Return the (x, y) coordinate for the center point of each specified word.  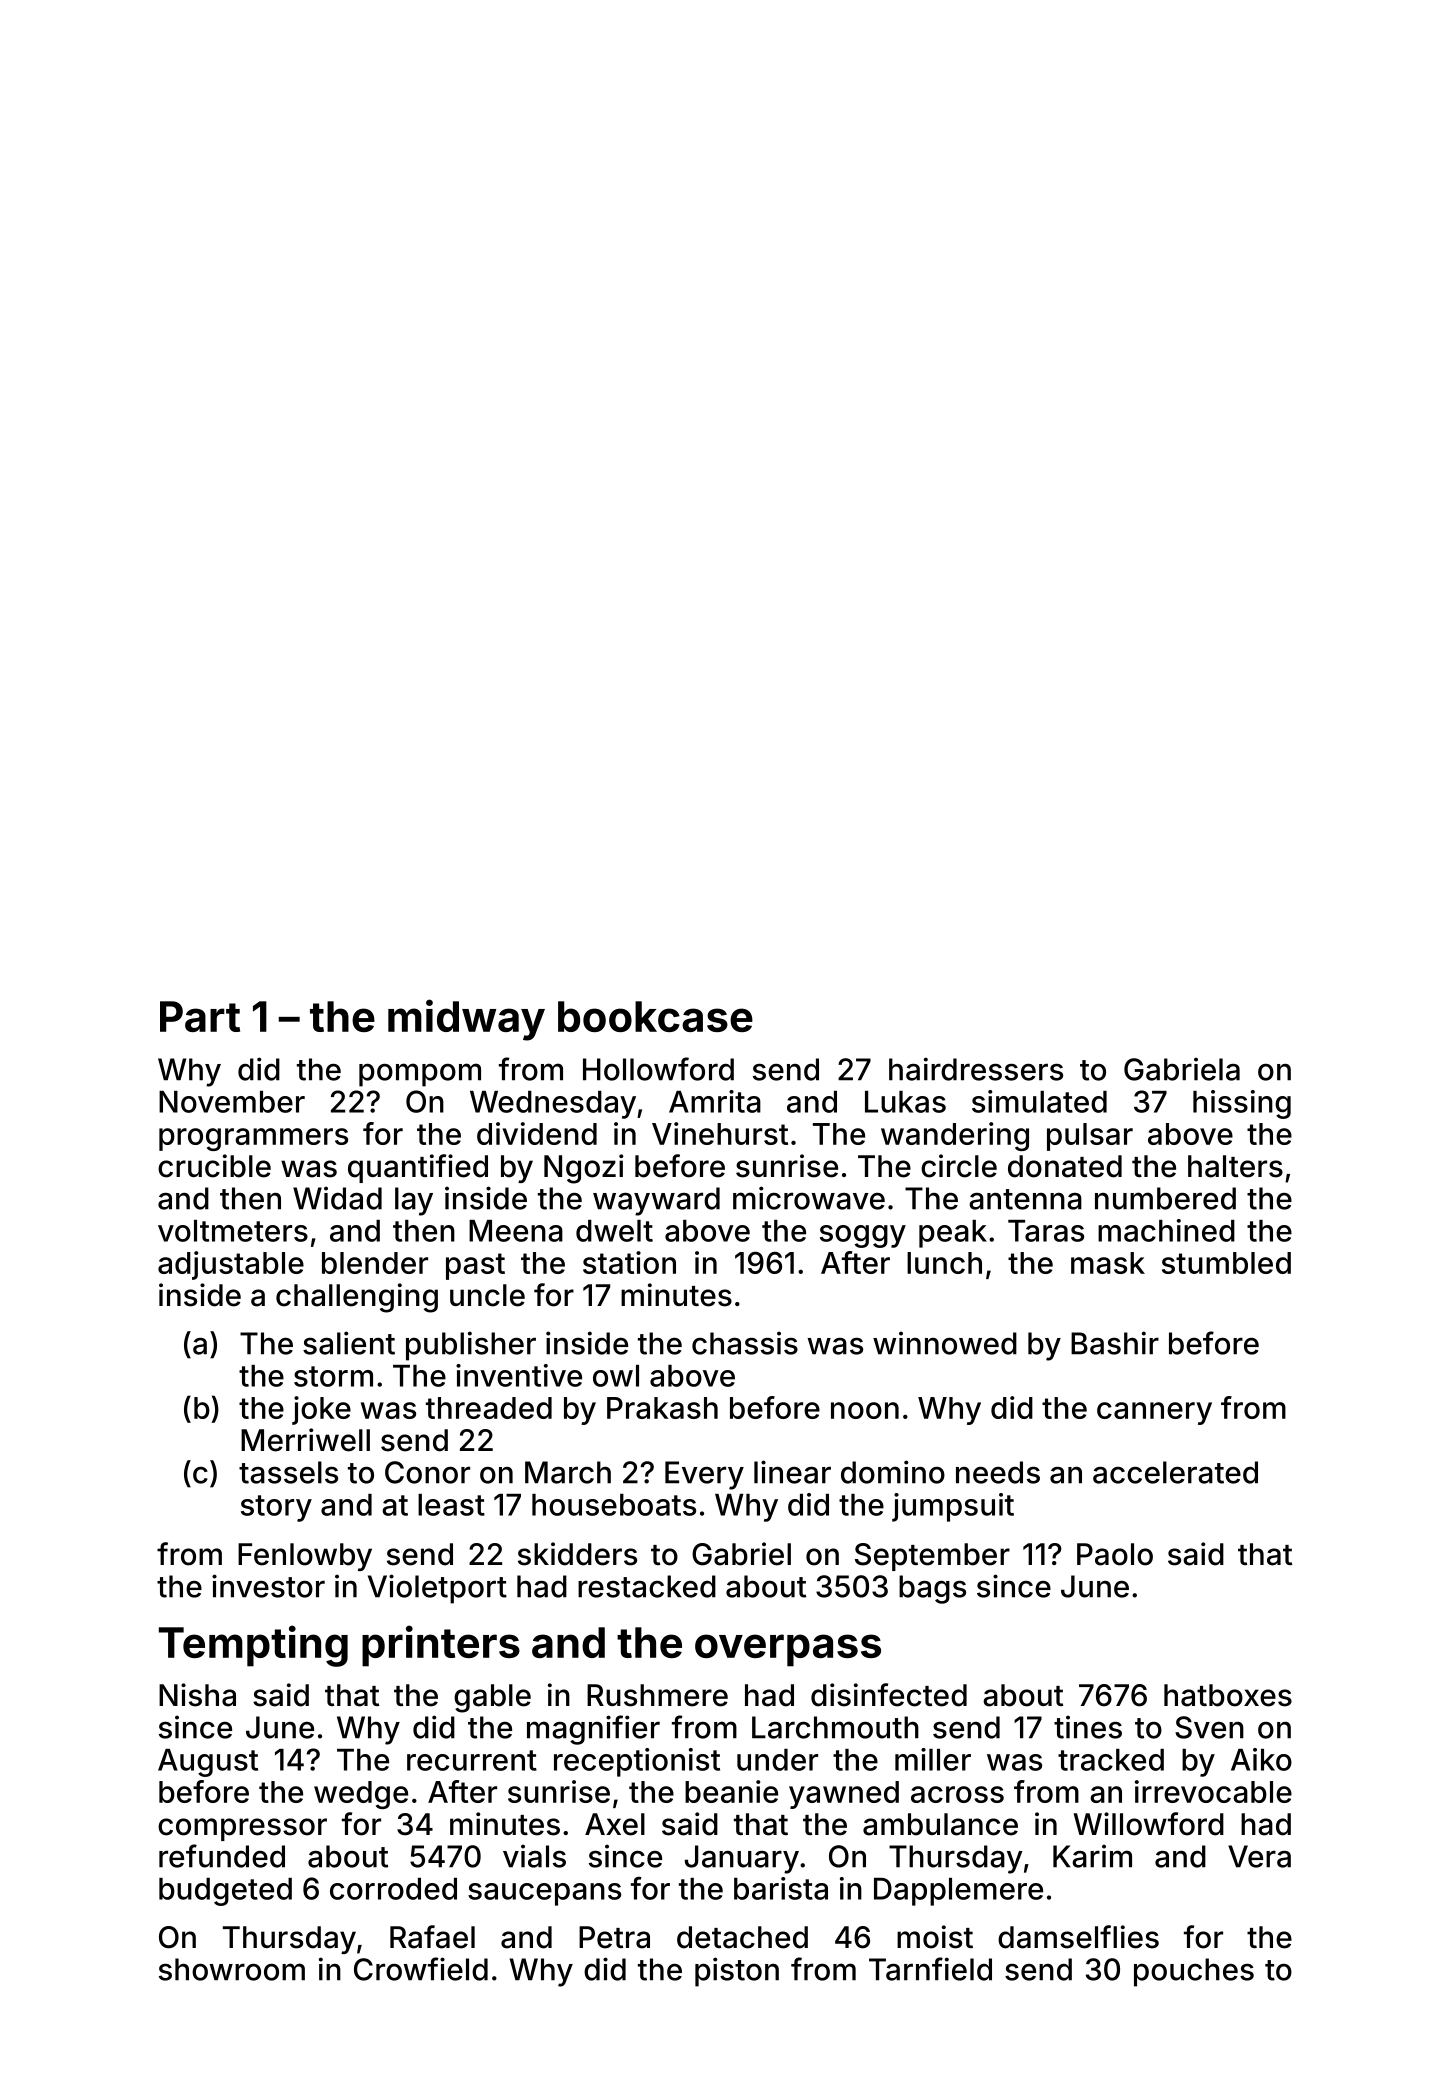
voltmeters (233, 1231)
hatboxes (1228, 1695)
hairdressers (976, 1069)
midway (466, 1020)
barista (781, 1888)
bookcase (655, 1016)
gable (492, 1698)
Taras (1046, 1231)
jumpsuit (953, 1507)
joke (321, 1410)
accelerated (1175, 1472)
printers (441, 1646)
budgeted (225, 1892)
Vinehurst (720, 1133)
